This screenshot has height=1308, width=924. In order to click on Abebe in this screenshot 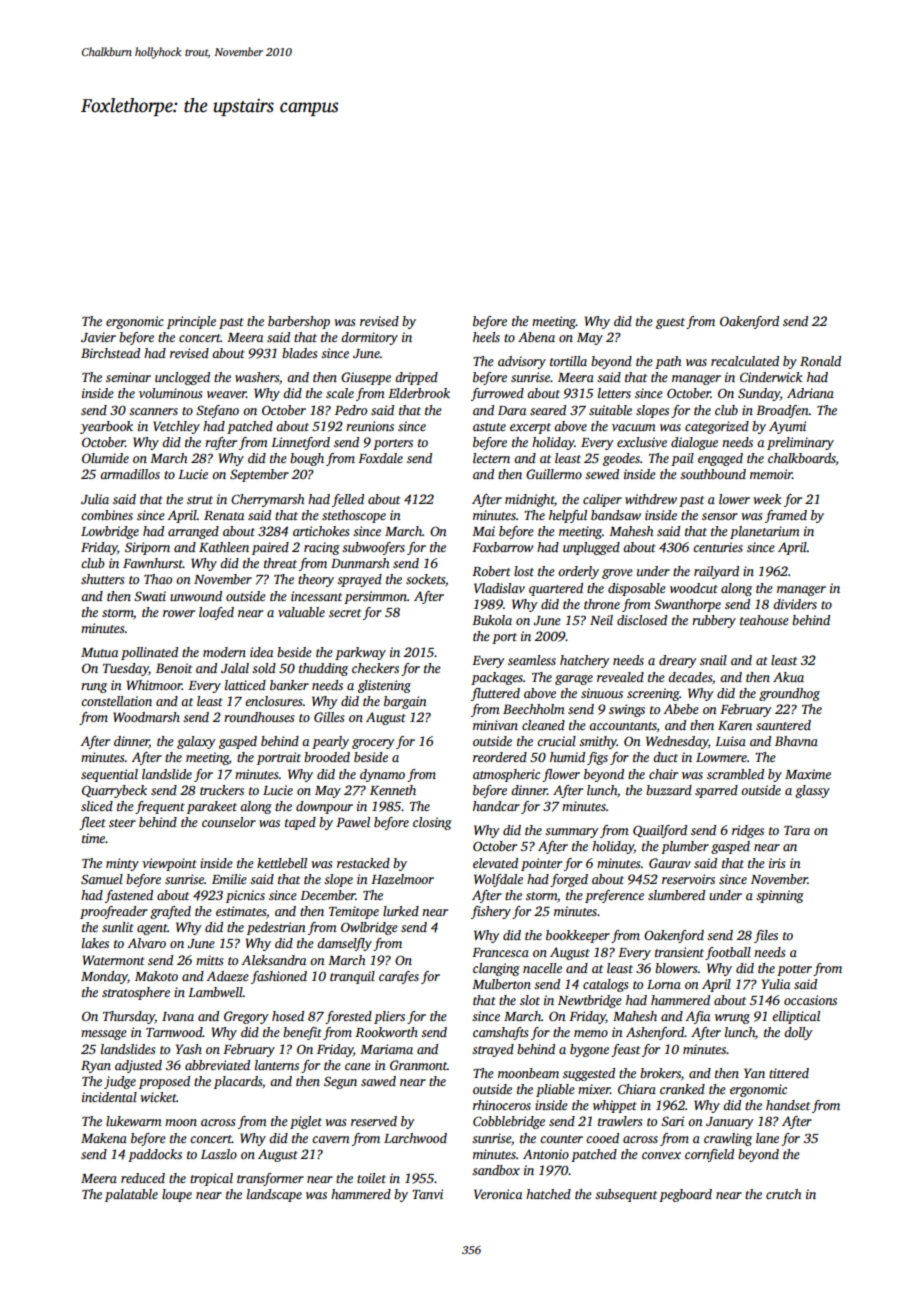, I will do `click(681, 709)`.
